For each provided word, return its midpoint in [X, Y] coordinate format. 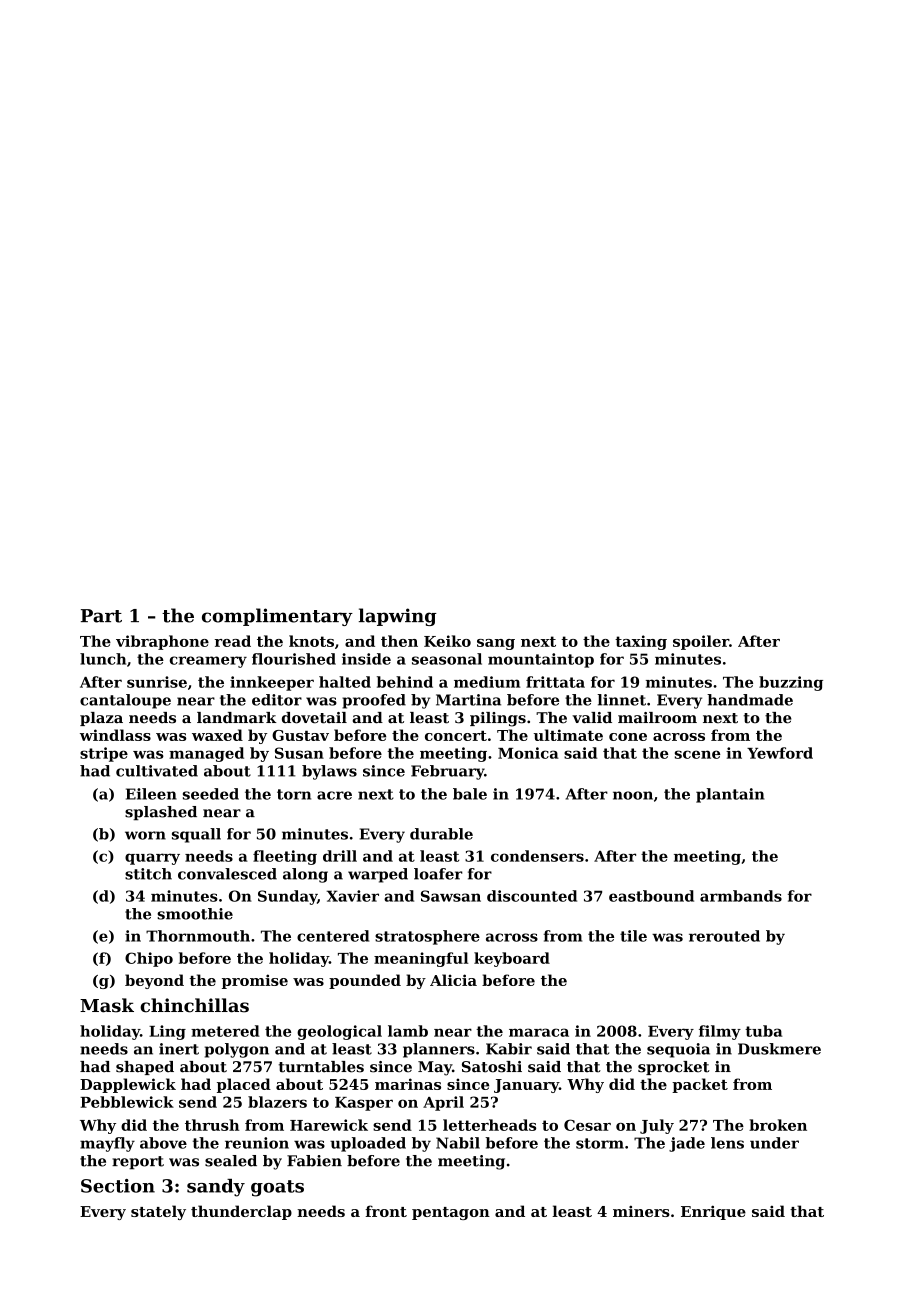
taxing [641, 642]
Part [101, 616]
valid [592, 718]
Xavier [353, 896]
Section [118, 1186]
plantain [730, 795]
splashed [161, 813]
